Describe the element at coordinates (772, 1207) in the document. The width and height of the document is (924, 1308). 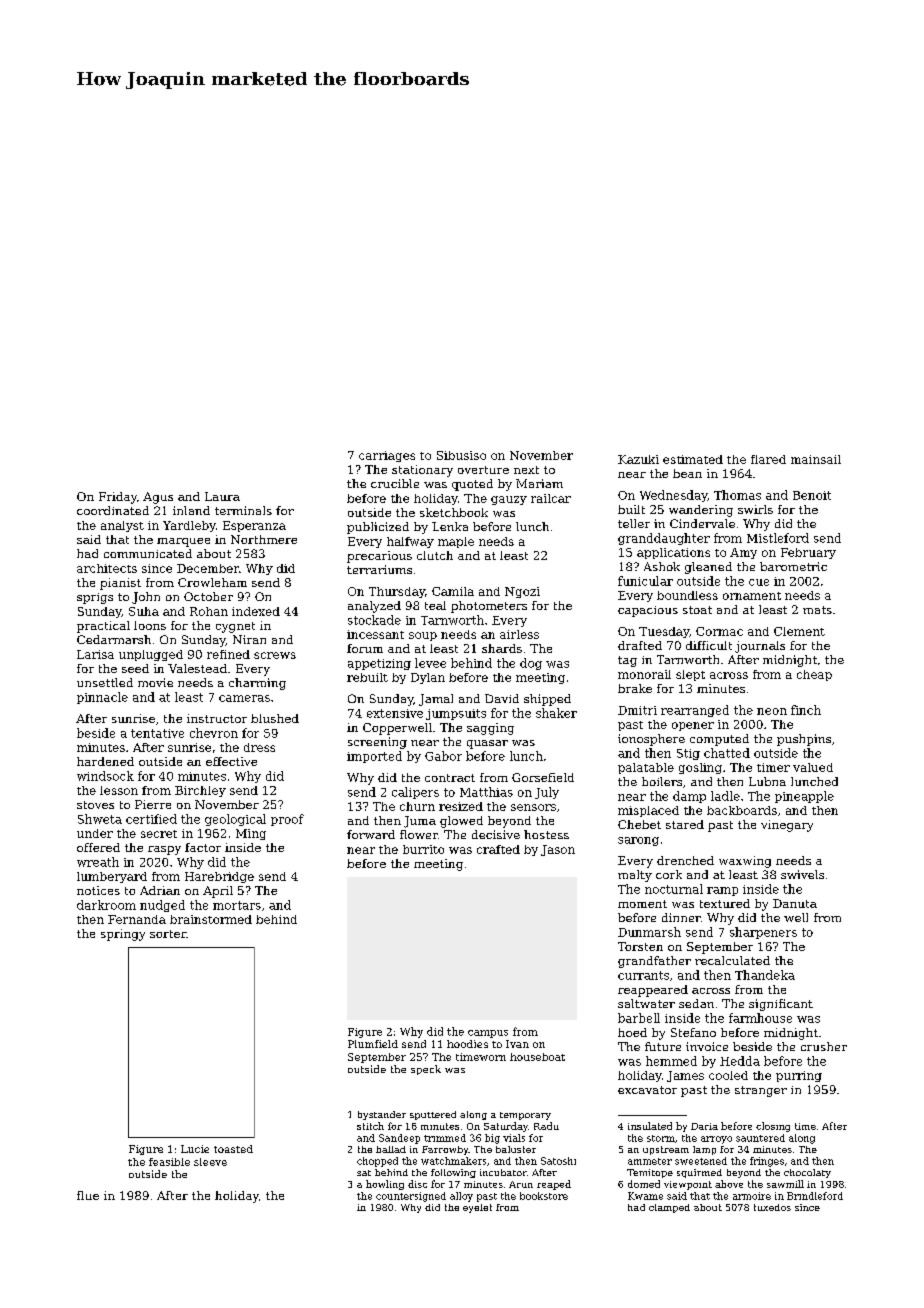
I see `tuxedos` at that location.
